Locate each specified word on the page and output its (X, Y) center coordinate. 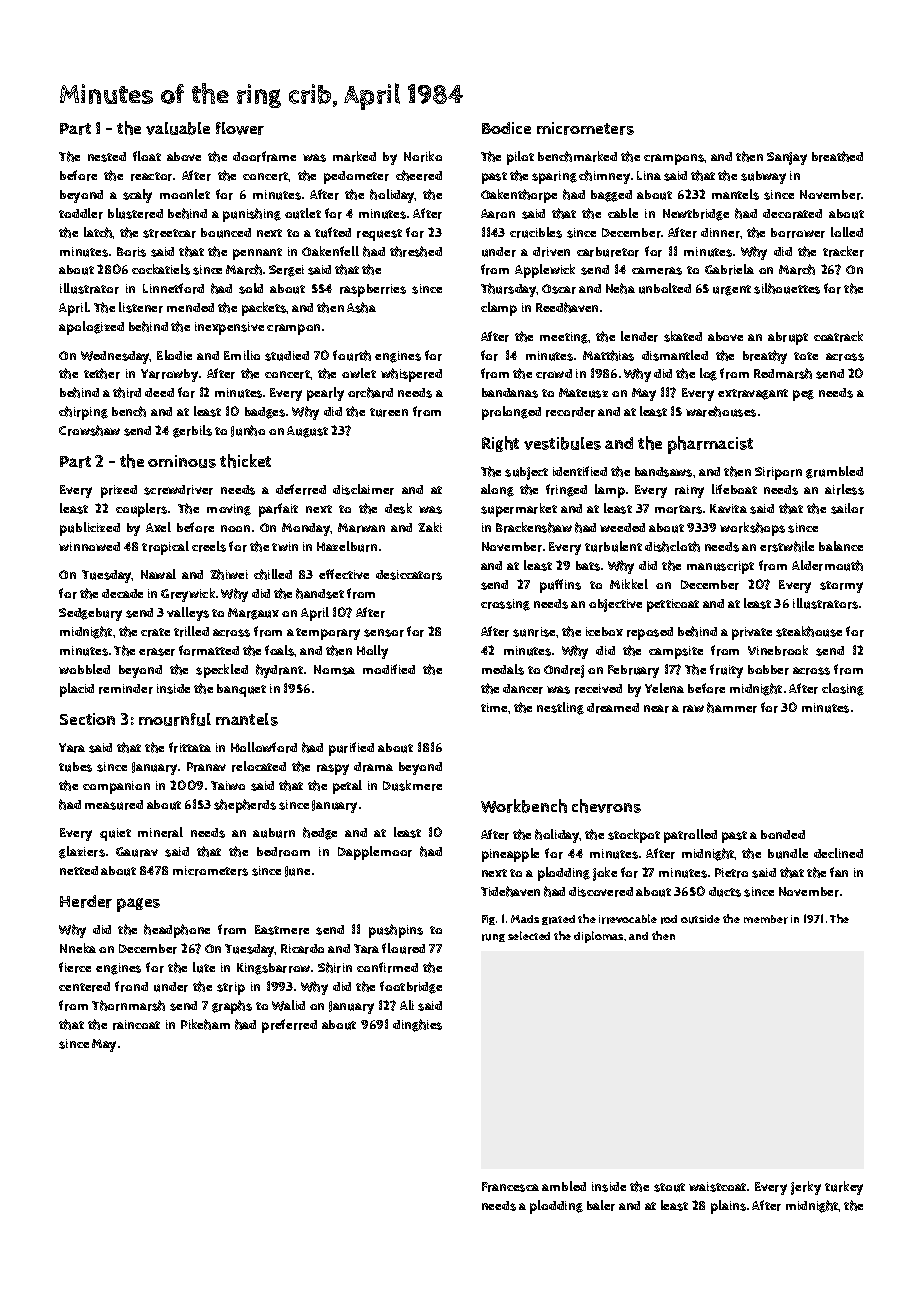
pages (138, 905)
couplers (141, 510)
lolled (847, 232)
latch (98, 232)
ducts (725, 892)
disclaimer (363, 489)
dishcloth (672, 546)
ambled (564, 1186)
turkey (844, 1188)
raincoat (136, 1025)
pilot (520, 158)
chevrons (606, 806)
